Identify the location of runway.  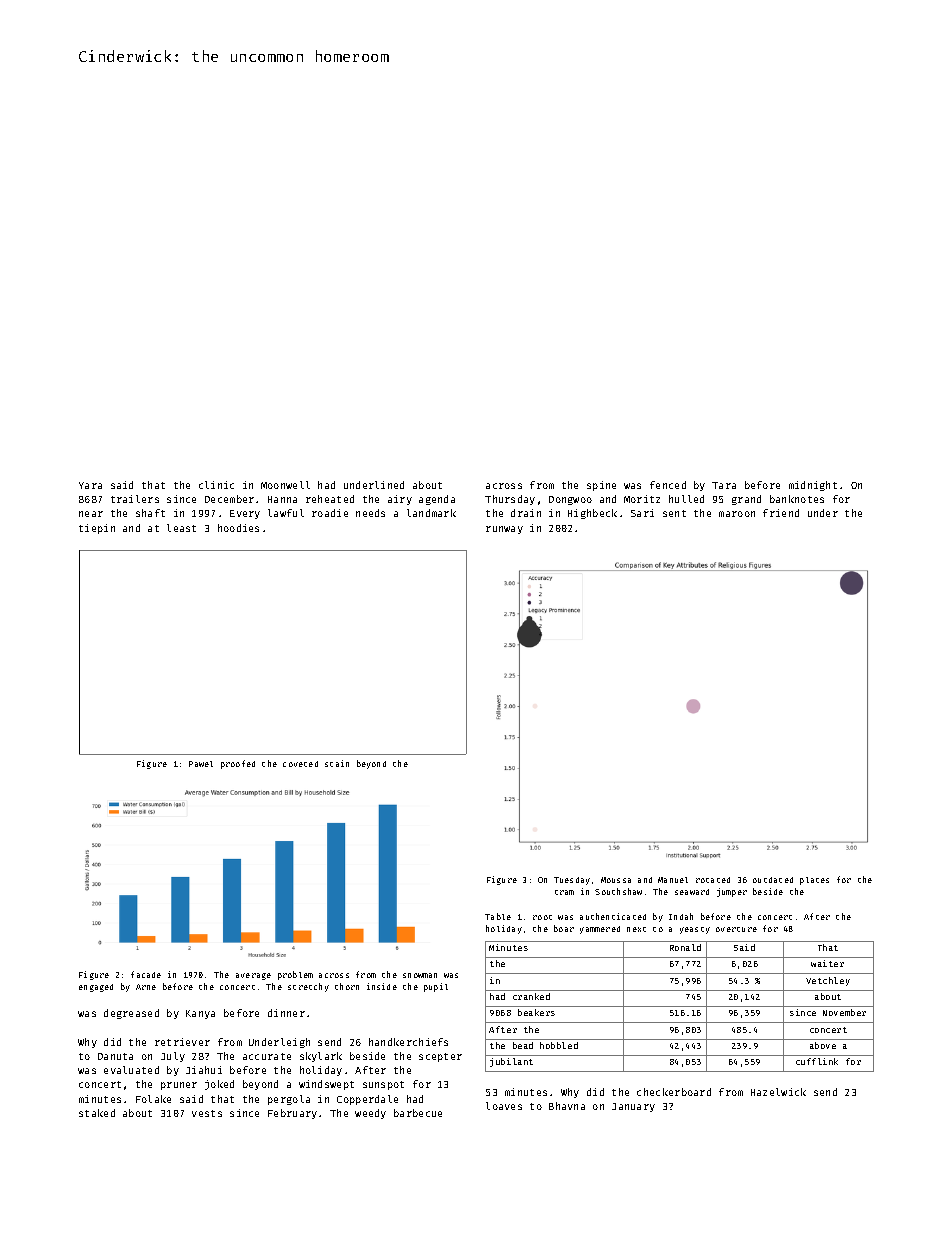
(504, 530).
